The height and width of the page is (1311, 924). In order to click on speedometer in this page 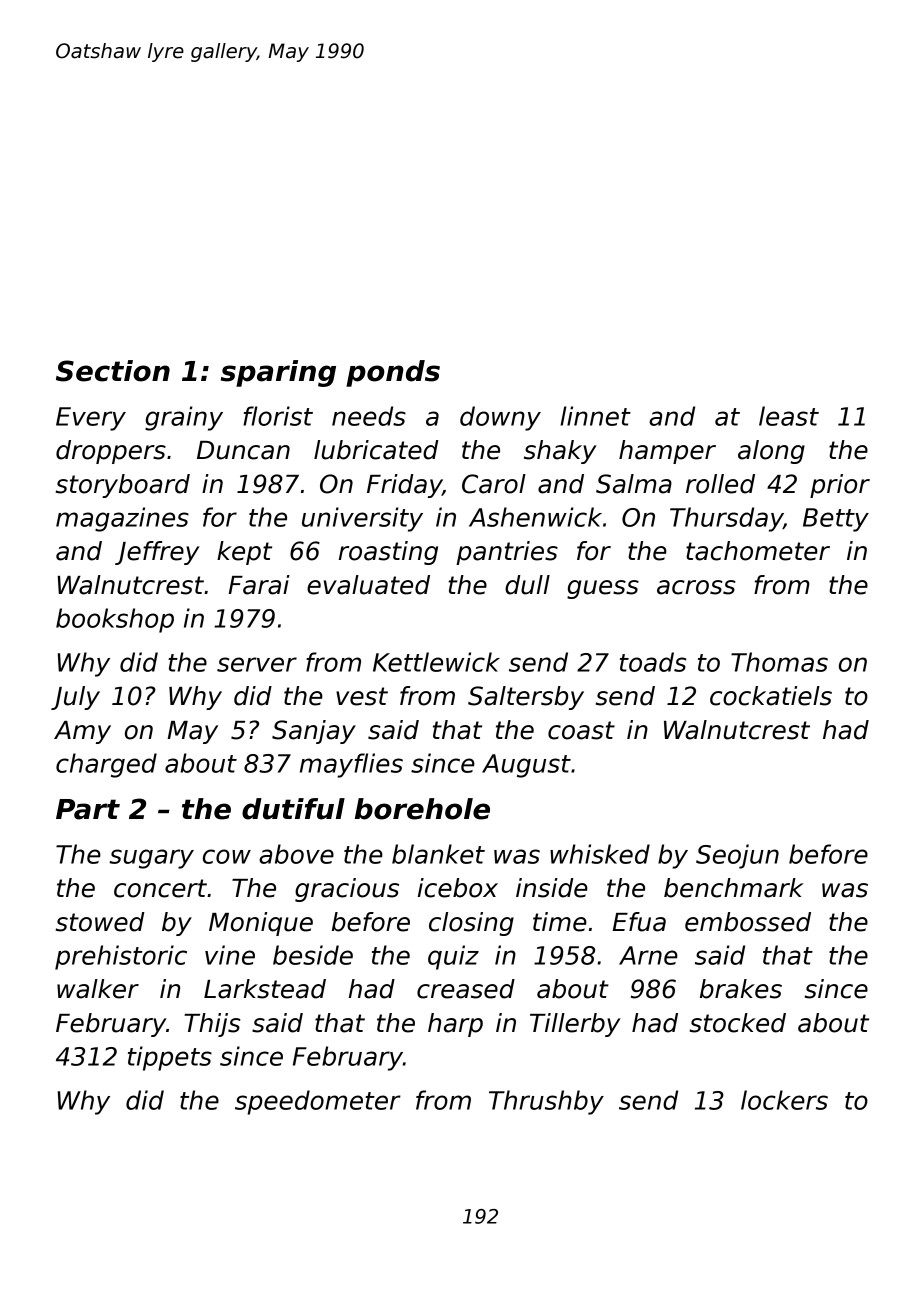, I will do `click(318, 1102)`.
